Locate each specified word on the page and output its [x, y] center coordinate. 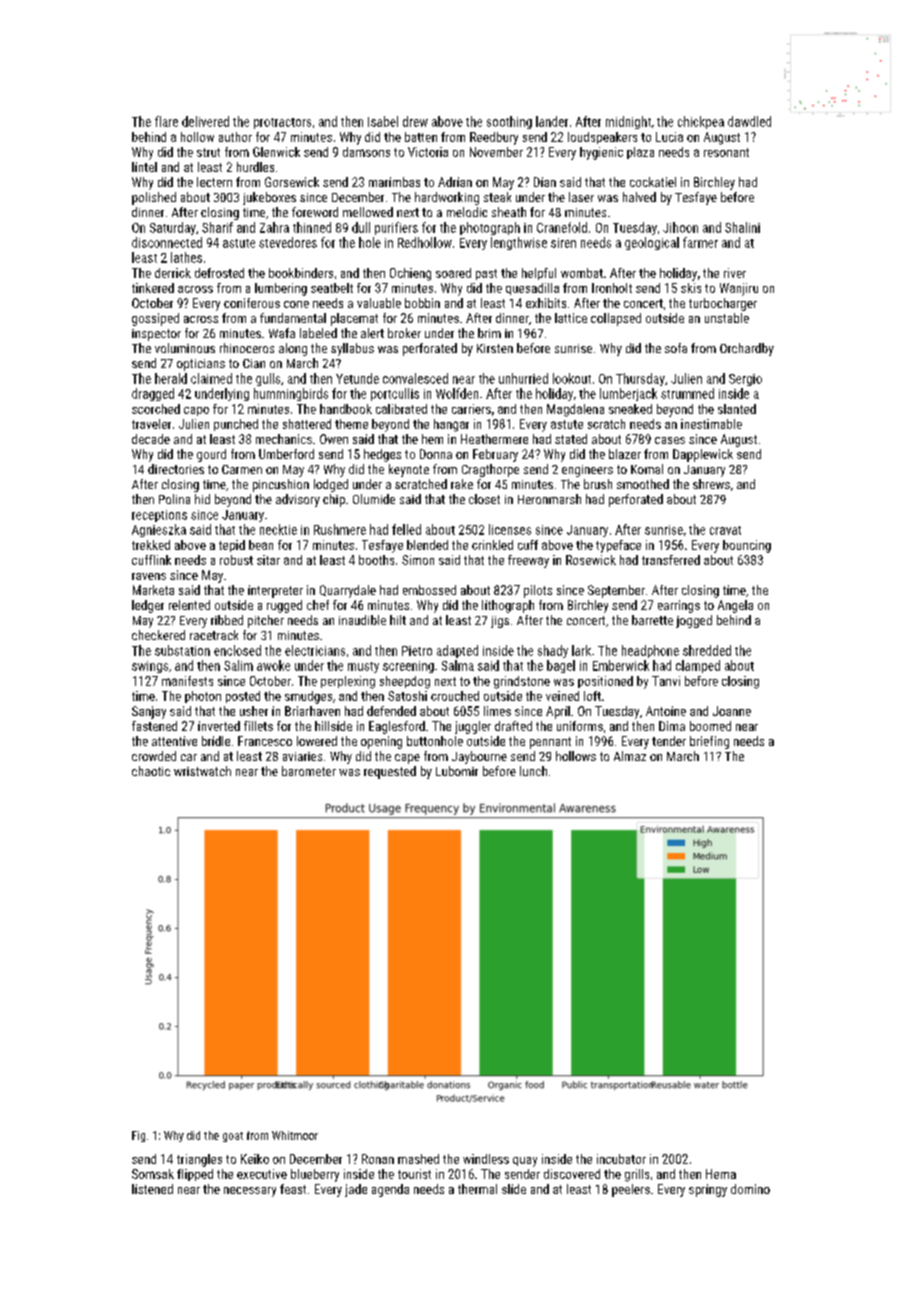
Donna [436, 454]
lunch [533, 771]
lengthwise [519, 243]
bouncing [747, 546]
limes [497, 711]
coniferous [252, 303]
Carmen [242, 469]
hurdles [255, 167]
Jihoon [680, 227]
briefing [709, 742]
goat [233, 1137]
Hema [721, 1174]
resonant [726, 152]
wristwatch [202, 771]
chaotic [151, 771]
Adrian [455, 182]
